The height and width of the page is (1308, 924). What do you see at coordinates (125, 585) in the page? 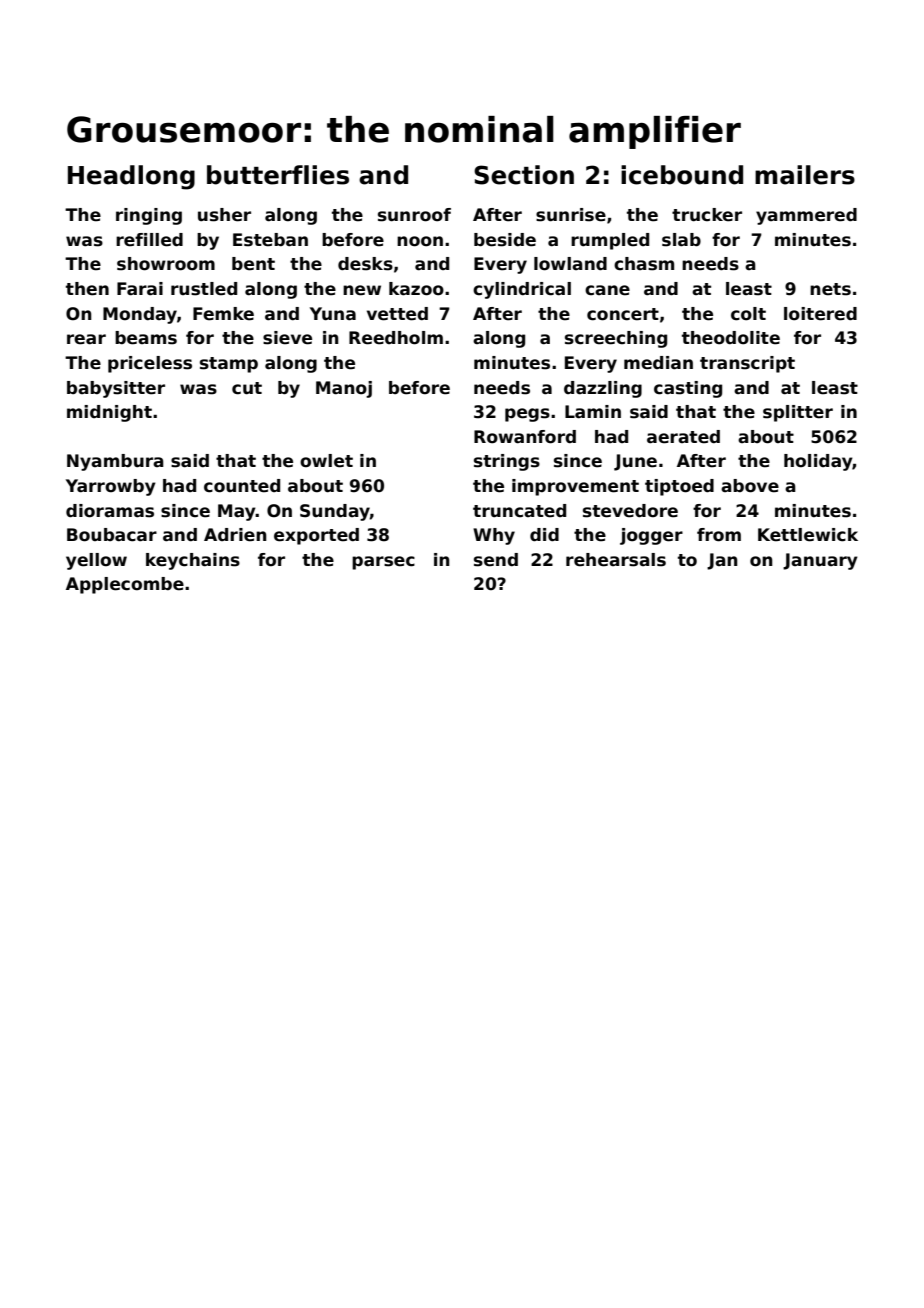
I see `Applecombe` at bounding box center [125, 585].
